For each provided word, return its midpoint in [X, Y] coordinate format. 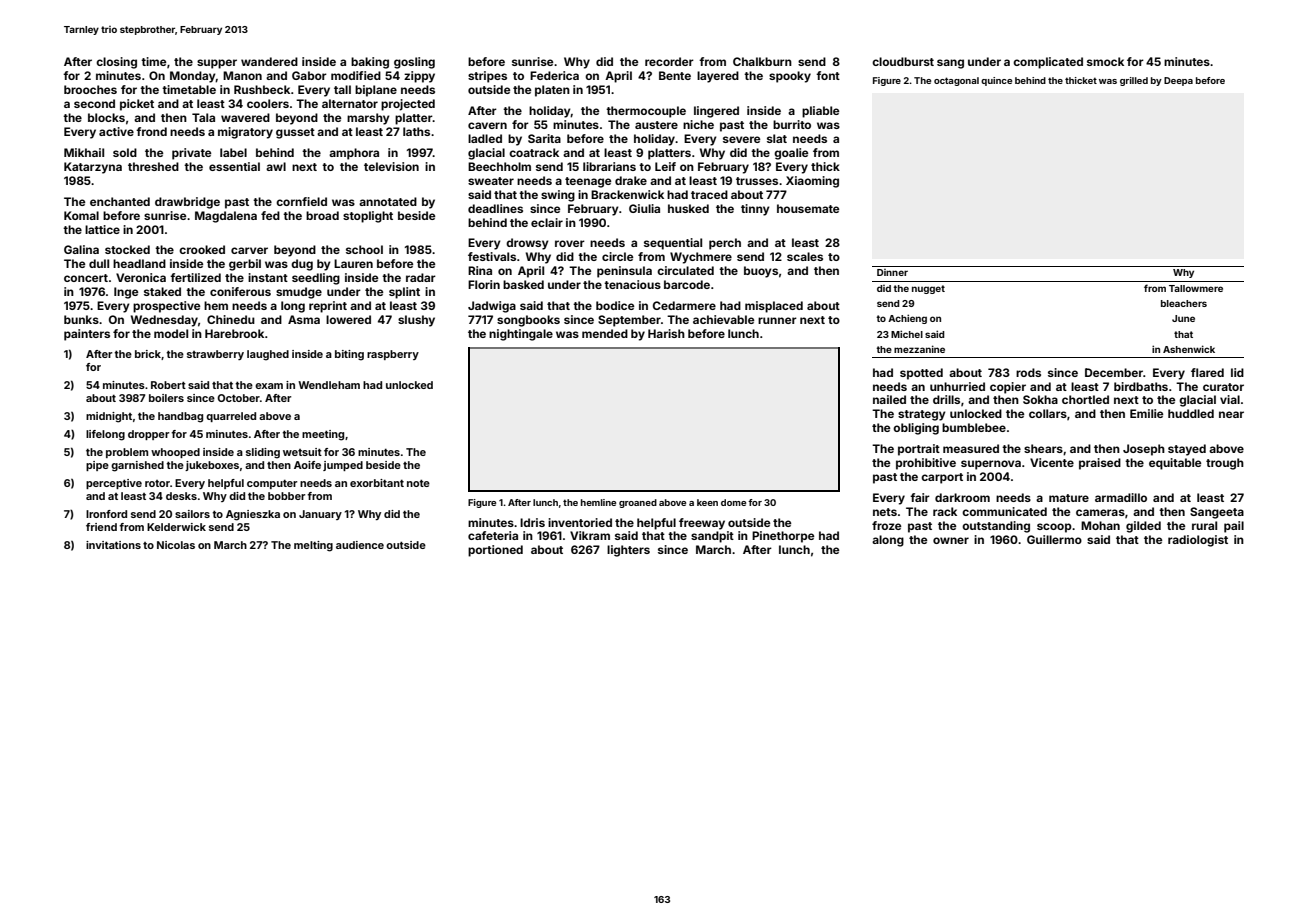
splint [404, 293]
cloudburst [903, 61]
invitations [113, 545]
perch [725, 244]
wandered [269, 61]
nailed [889, 399]
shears [1043, 448]
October [238, 398]
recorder [669, 61]
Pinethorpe [783, 537]
